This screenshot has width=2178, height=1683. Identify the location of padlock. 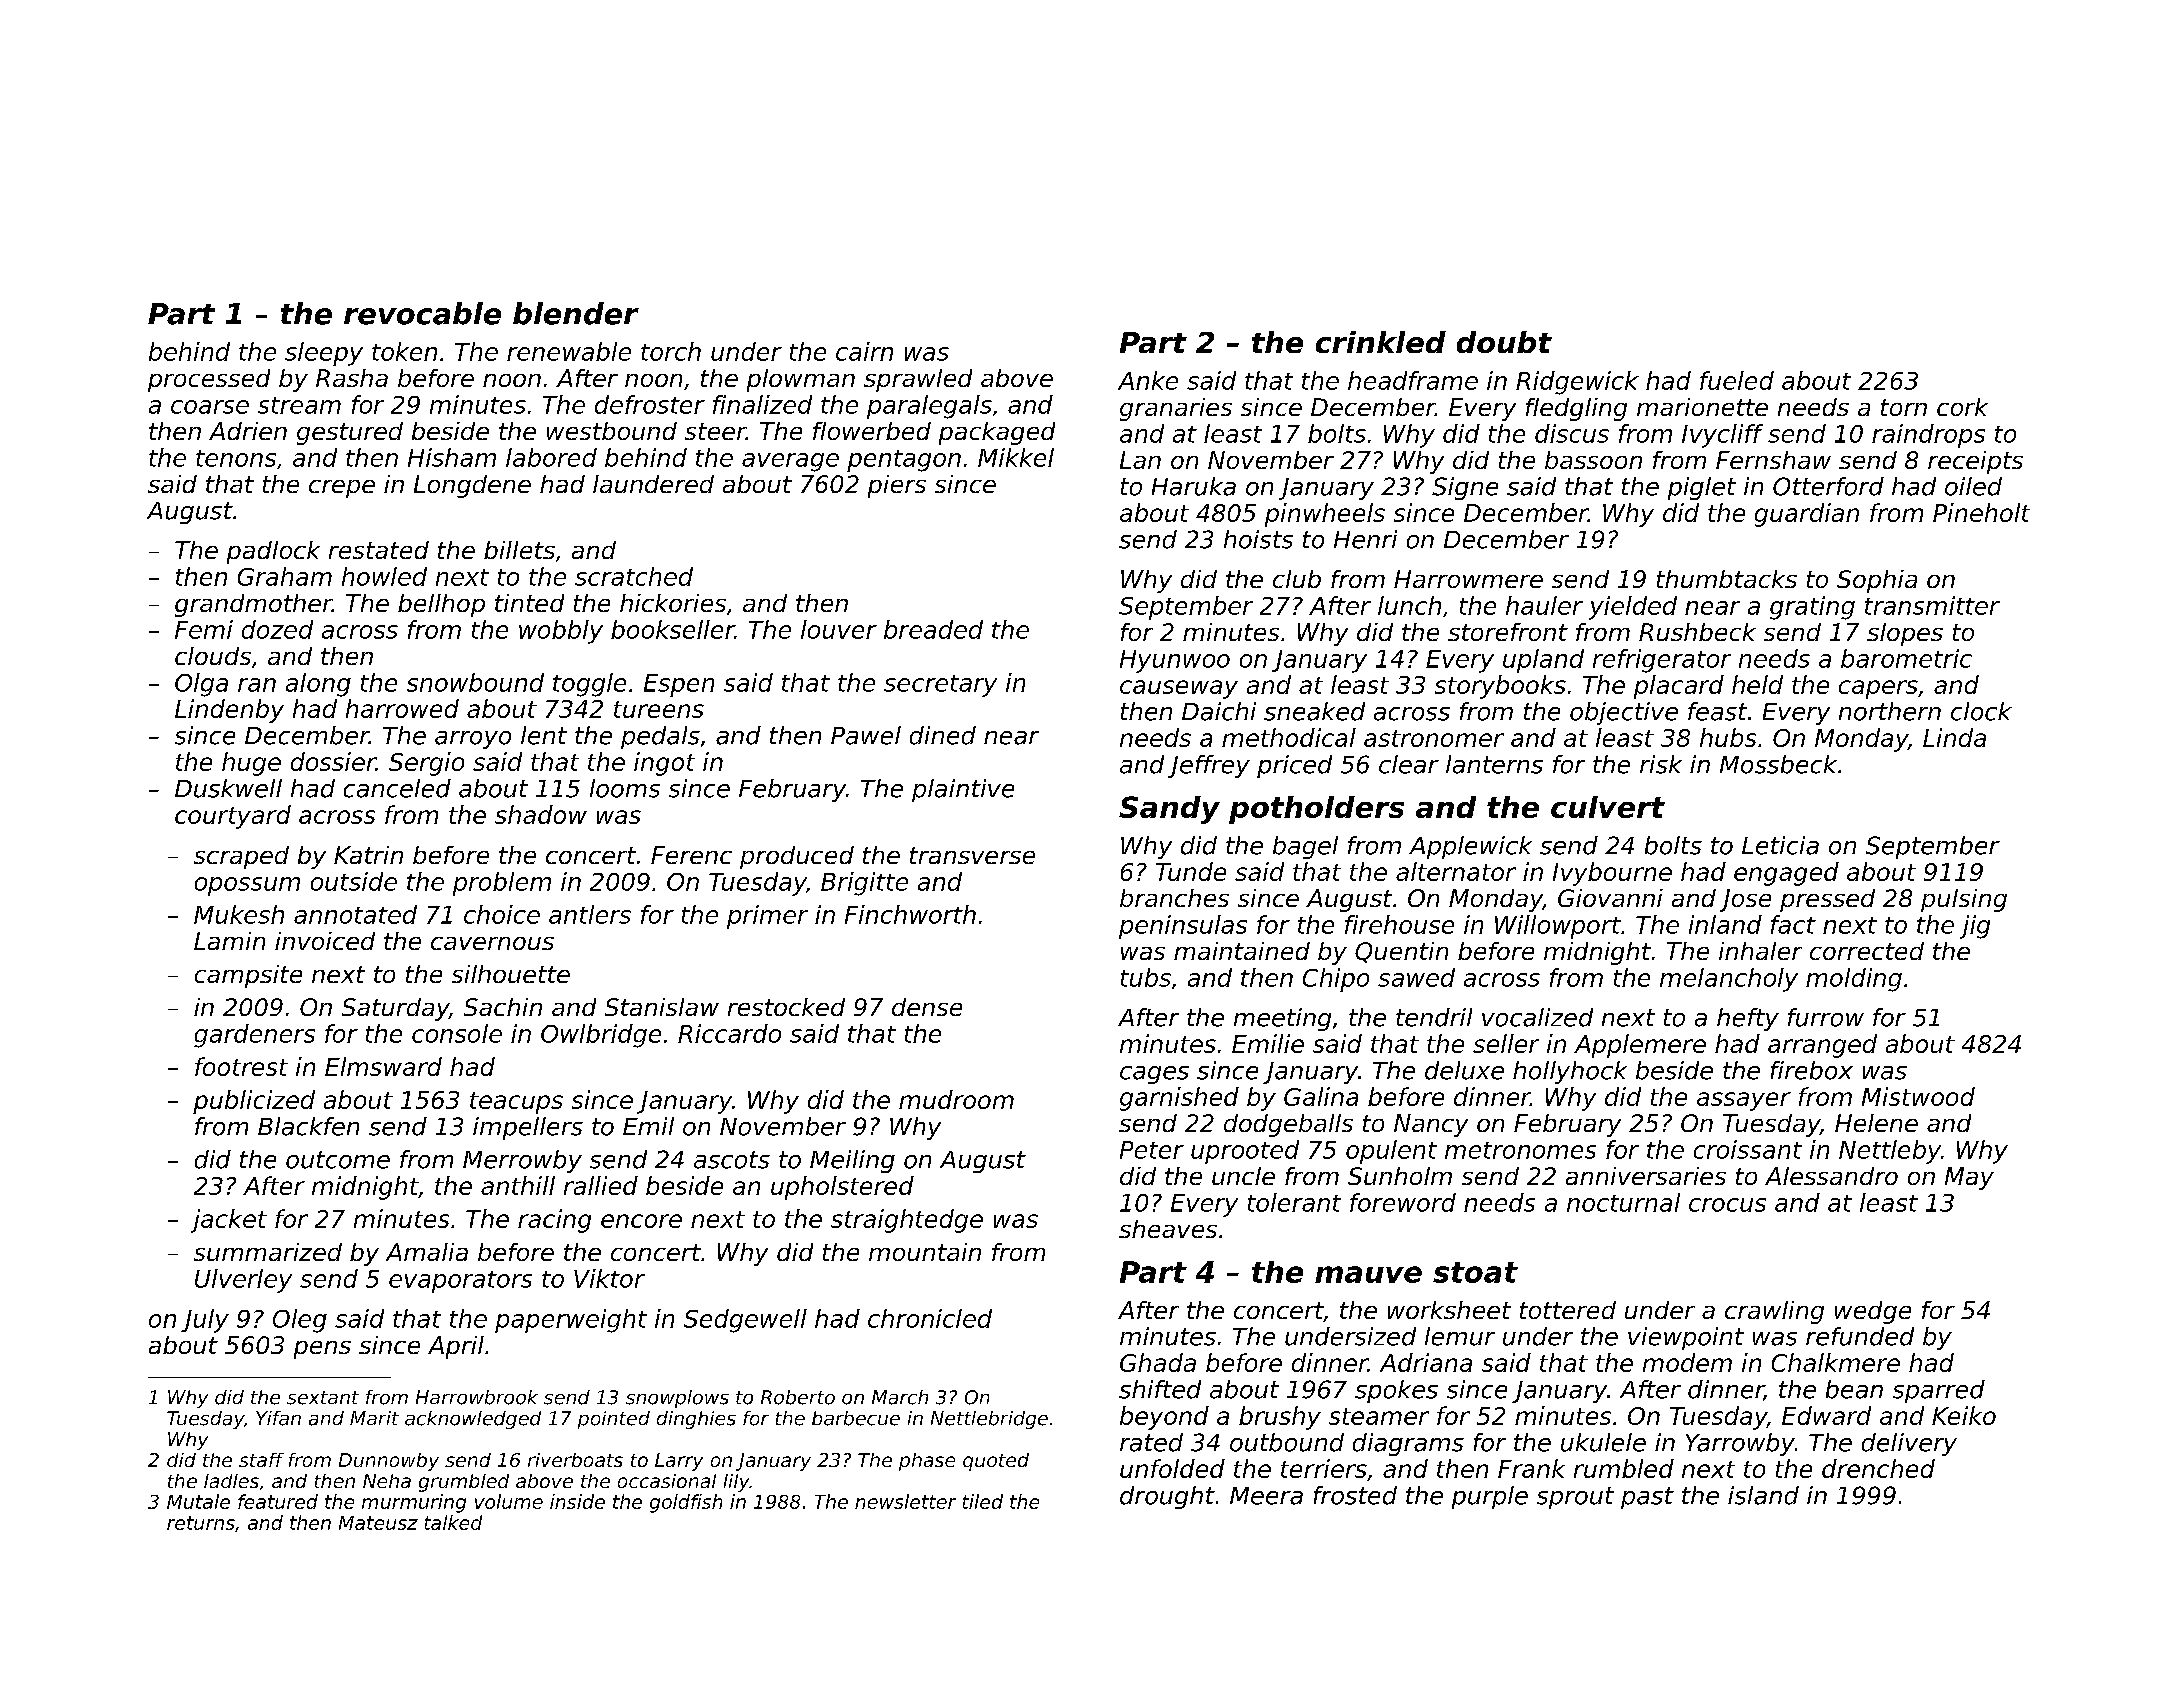
(273, 552).
